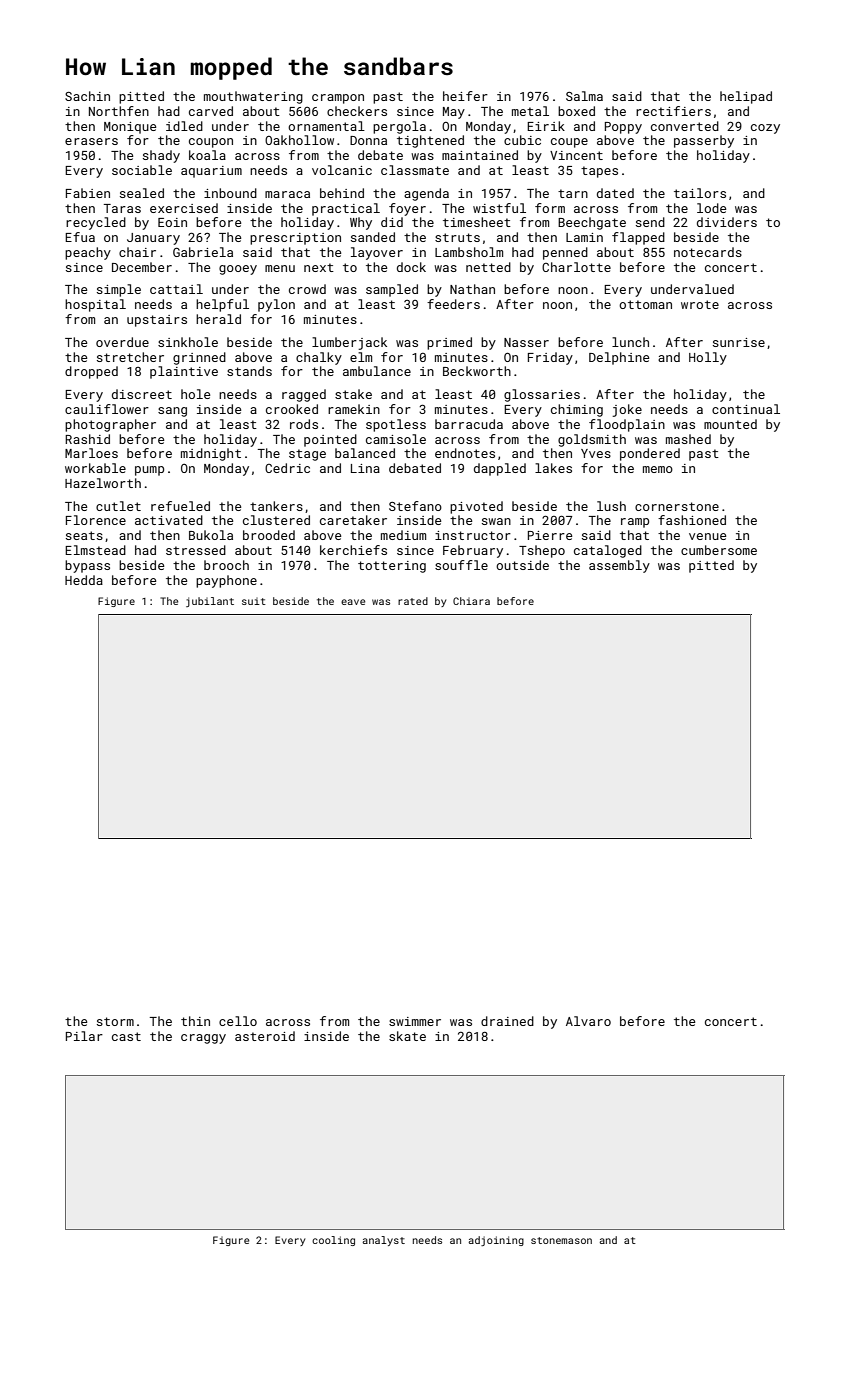 The height and width of the page is (1400, 849). What do you see at coordinates (496, 1241) in the page?
I see `adjoining` at bounding box center [496, 1241].
